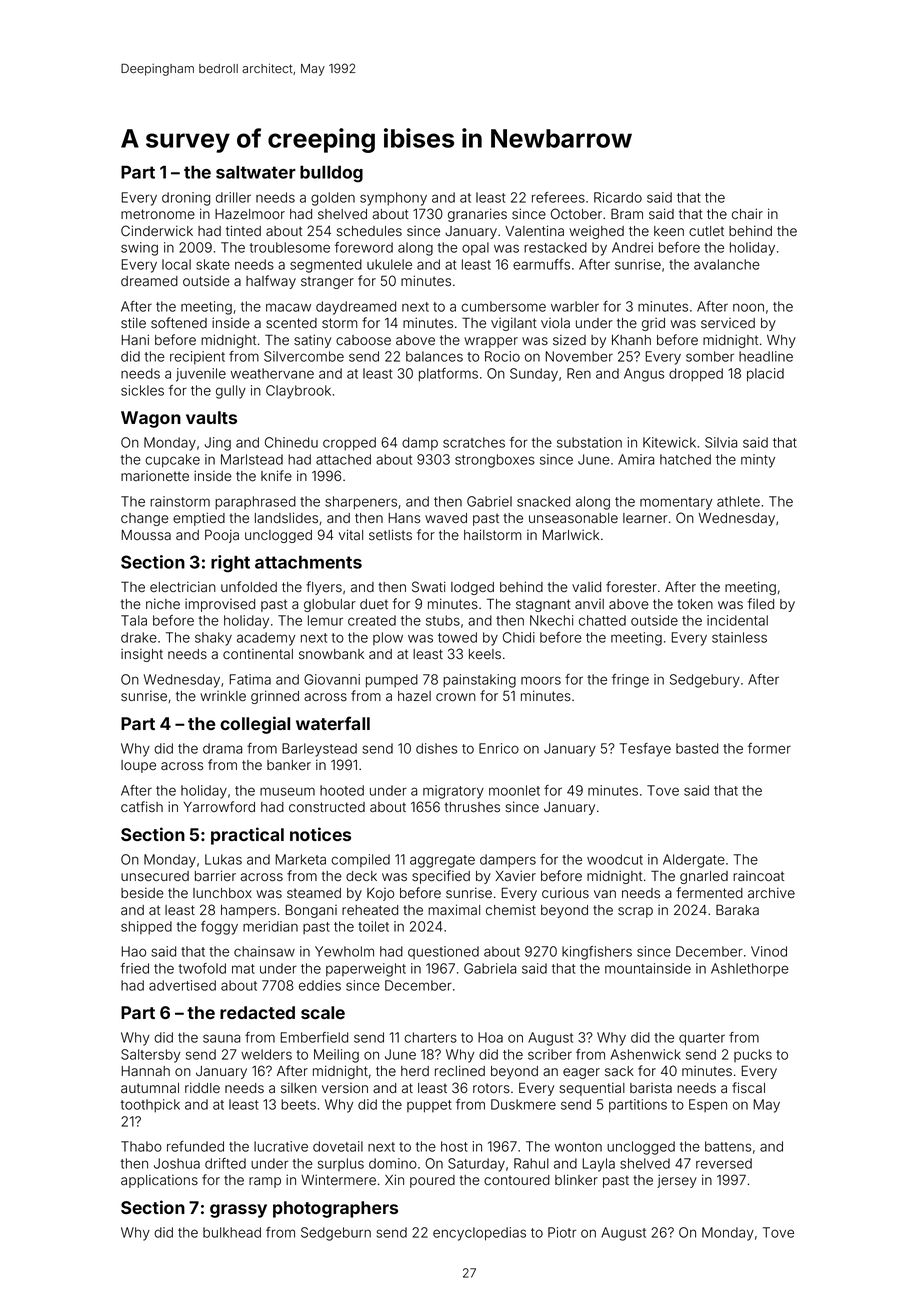  Describe the element at coordinates (747, 214) in the page. I see `chair` at that location.
